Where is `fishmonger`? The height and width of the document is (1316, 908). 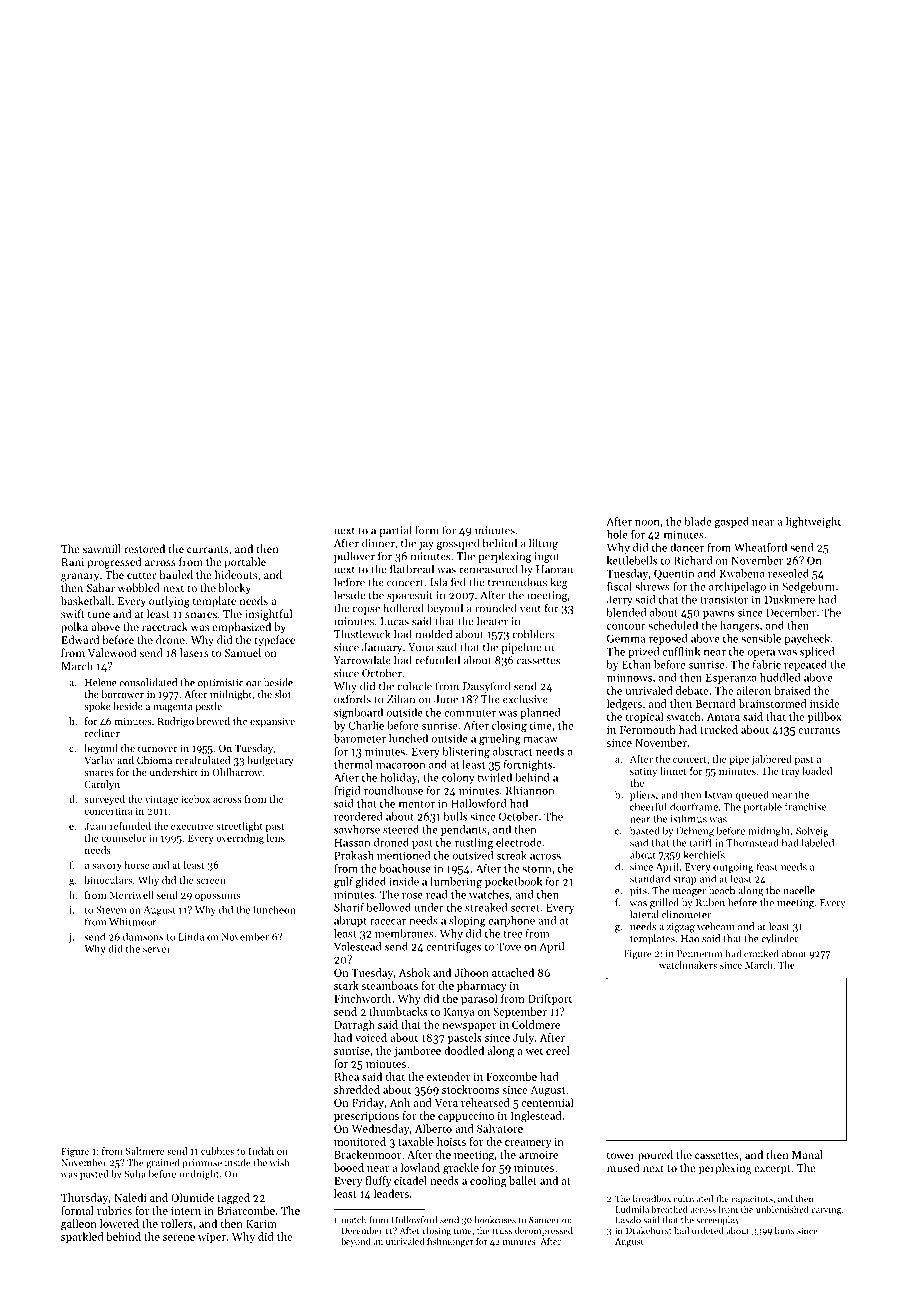 fishmonger is located at coordinates (450, 1242).
